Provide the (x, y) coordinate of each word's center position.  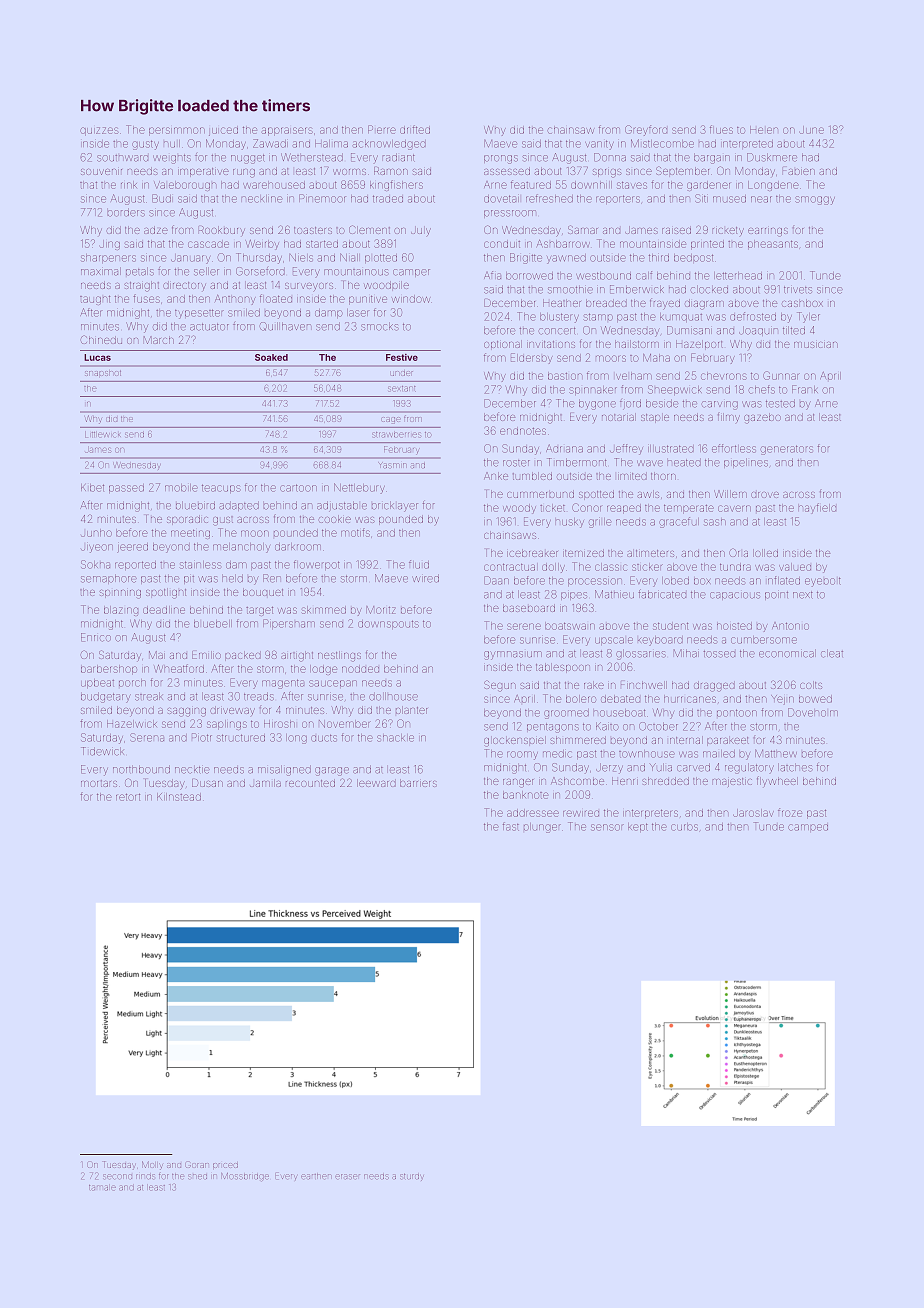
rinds (145, 1176)
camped (808, 827)
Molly (152, 1165)
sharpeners (108, 258)
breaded (606, 303)
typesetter (199, 314)
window (411, 299)
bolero (581, 699)
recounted (310, 783)
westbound (603, 276)
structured (241, 738)
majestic (732, 782)
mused (729, 199)
